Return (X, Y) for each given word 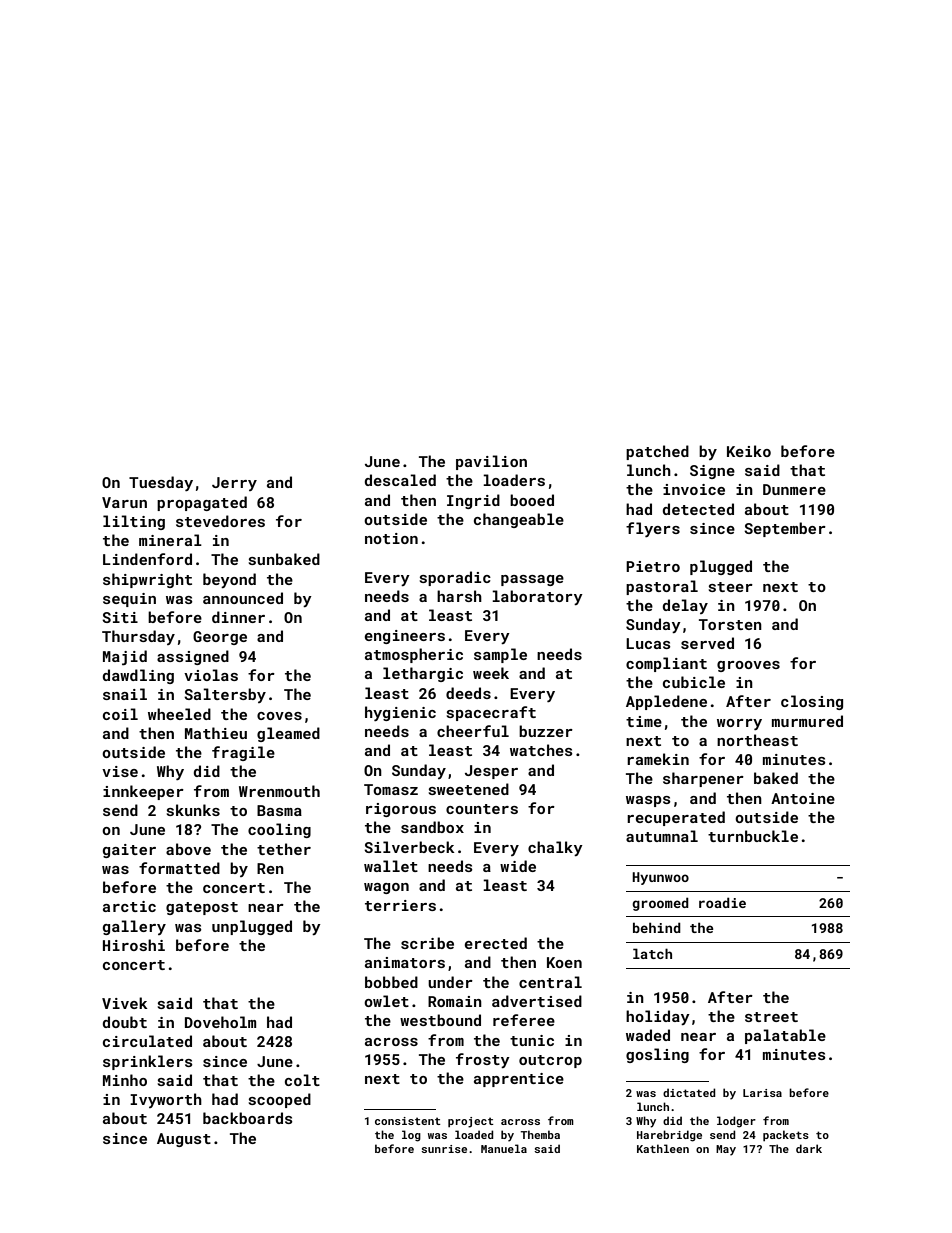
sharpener (703, 779)
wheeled (179, 714)
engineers (405, 637)
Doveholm (220, 1022)
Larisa (762, 1093)
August (184, 1140)
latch (652, 953)
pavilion (491, 462)
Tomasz (391, 789)
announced (243, 598)
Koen (564, 962)
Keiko (749, 451)
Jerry (234, 484)
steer (731, 587)
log (411, 1136)
